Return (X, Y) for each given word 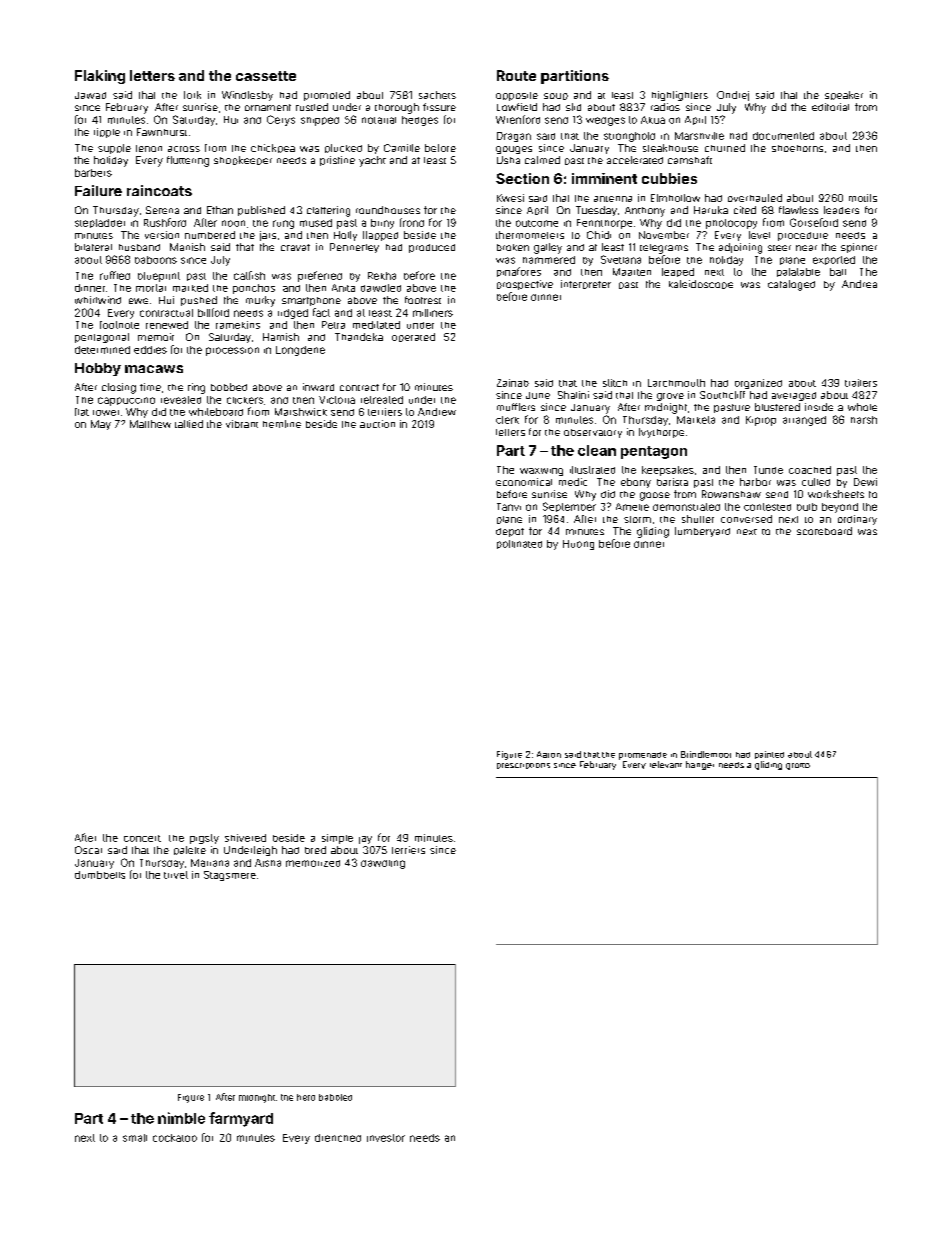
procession (232, 351)
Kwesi (510, 198)
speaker (844, 95)
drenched (338, 1138)
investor (386, 1138)
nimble (181, 1118)
